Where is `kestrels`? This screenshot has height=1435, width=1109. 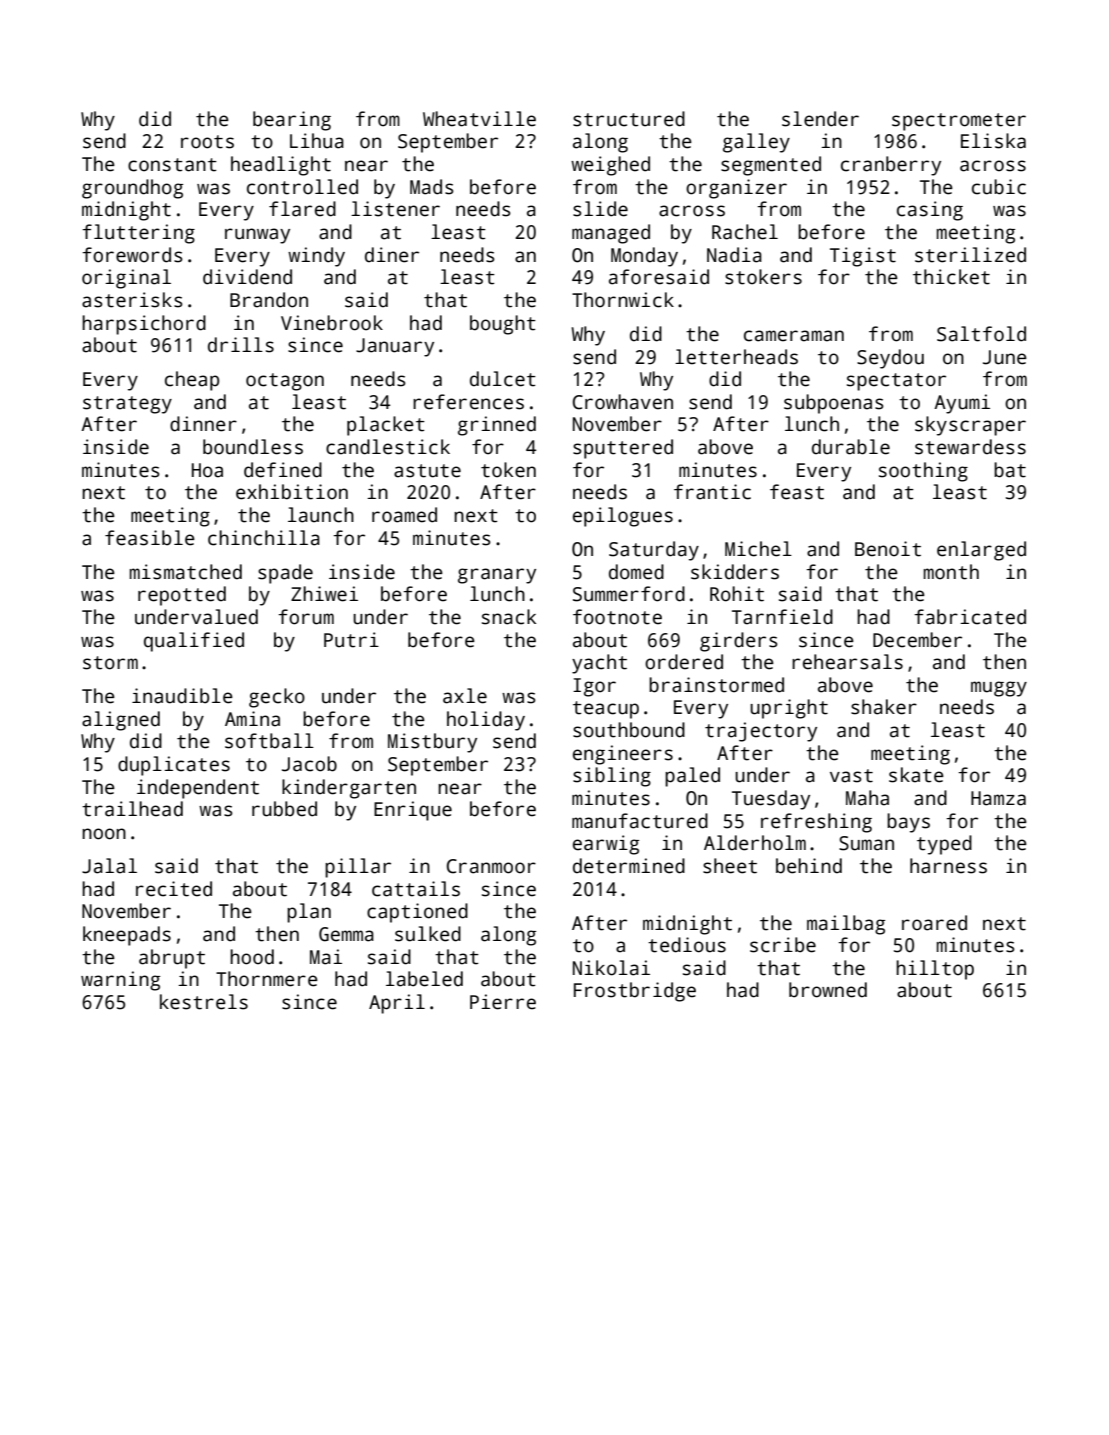
kestrels is located at coordinates (204, 1002).
